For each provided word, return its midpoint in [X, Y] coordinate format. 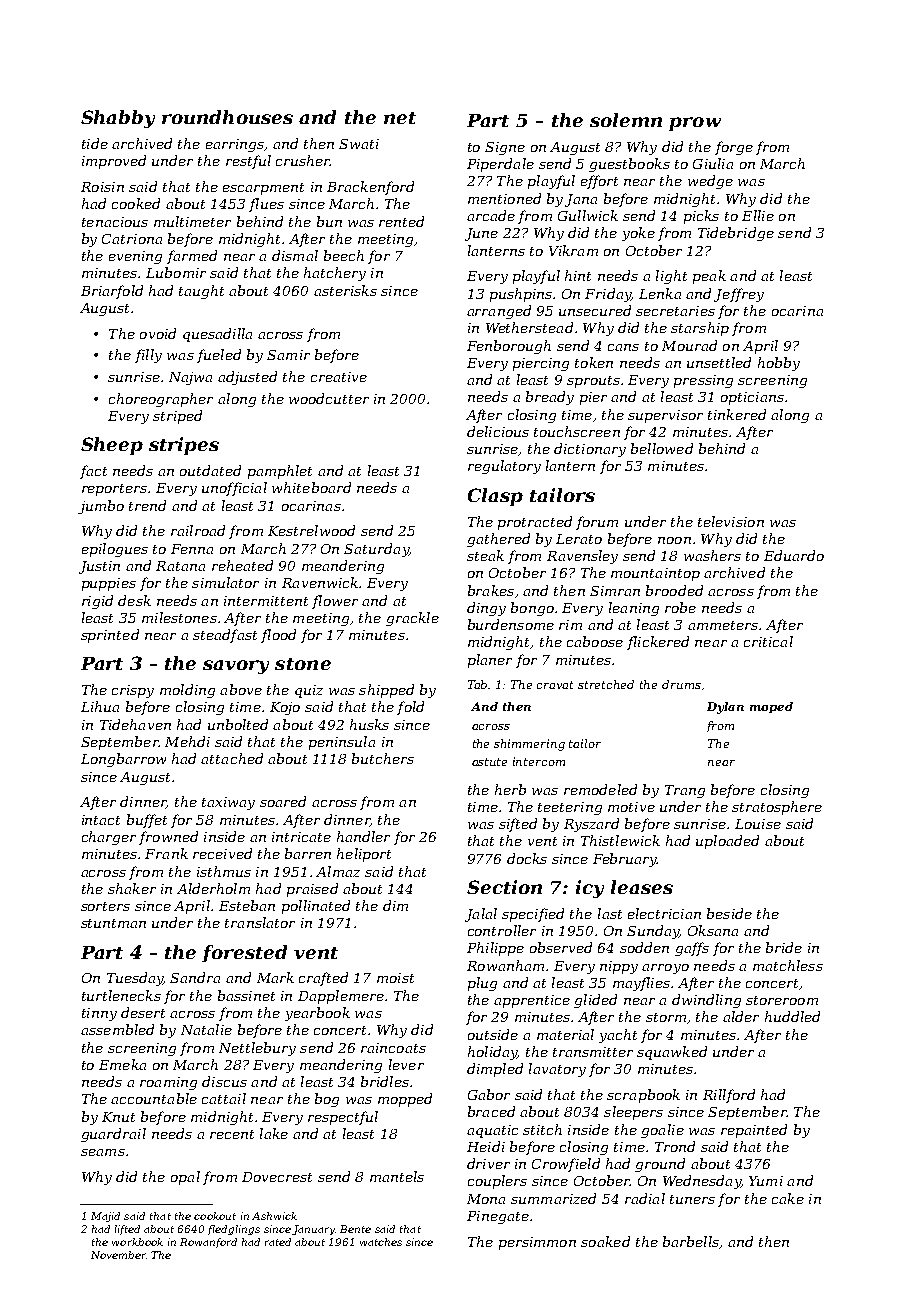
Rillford [729, 1096]
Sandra [195, 977]
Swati [359, 144]
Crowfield [566, 1165]
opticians [752, 398]
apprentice [532, 1001]
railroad [198, 530]
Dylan [725, 708]
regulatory [504, 467]
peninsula [342, 743]
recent [232, 1134]
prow [695, 124]
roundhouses [227, 117]
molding [187, 691]
